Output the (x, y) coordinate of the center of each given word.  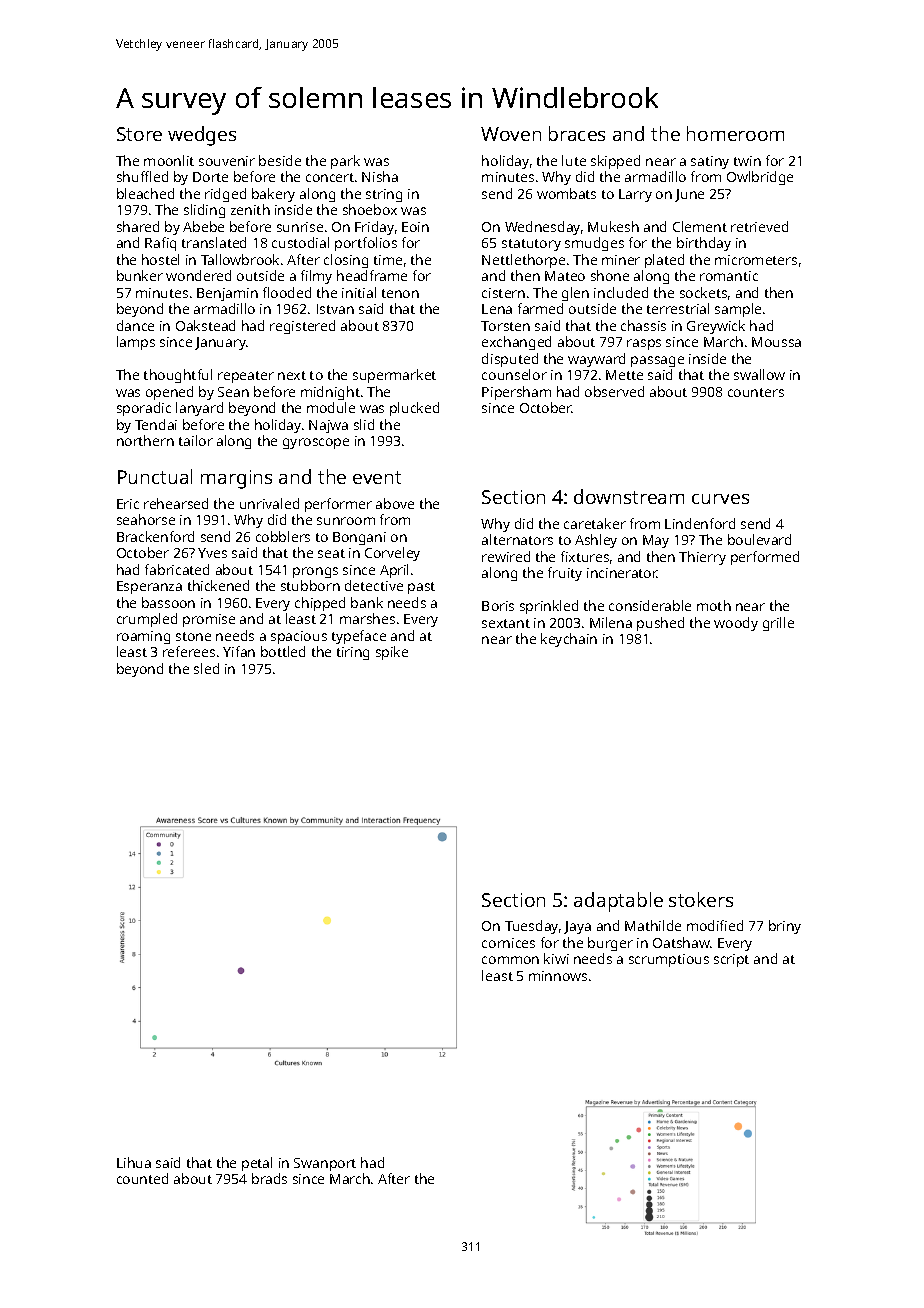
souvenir (227, 161)
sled (206, 668)
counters (756, 392)
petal (257, 1164)
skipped (615, 162)
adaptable (618, 902)
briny (785, 927)
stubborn (310, 585)
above (395, 503)
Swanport (325, 1164)
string (384, 195)
